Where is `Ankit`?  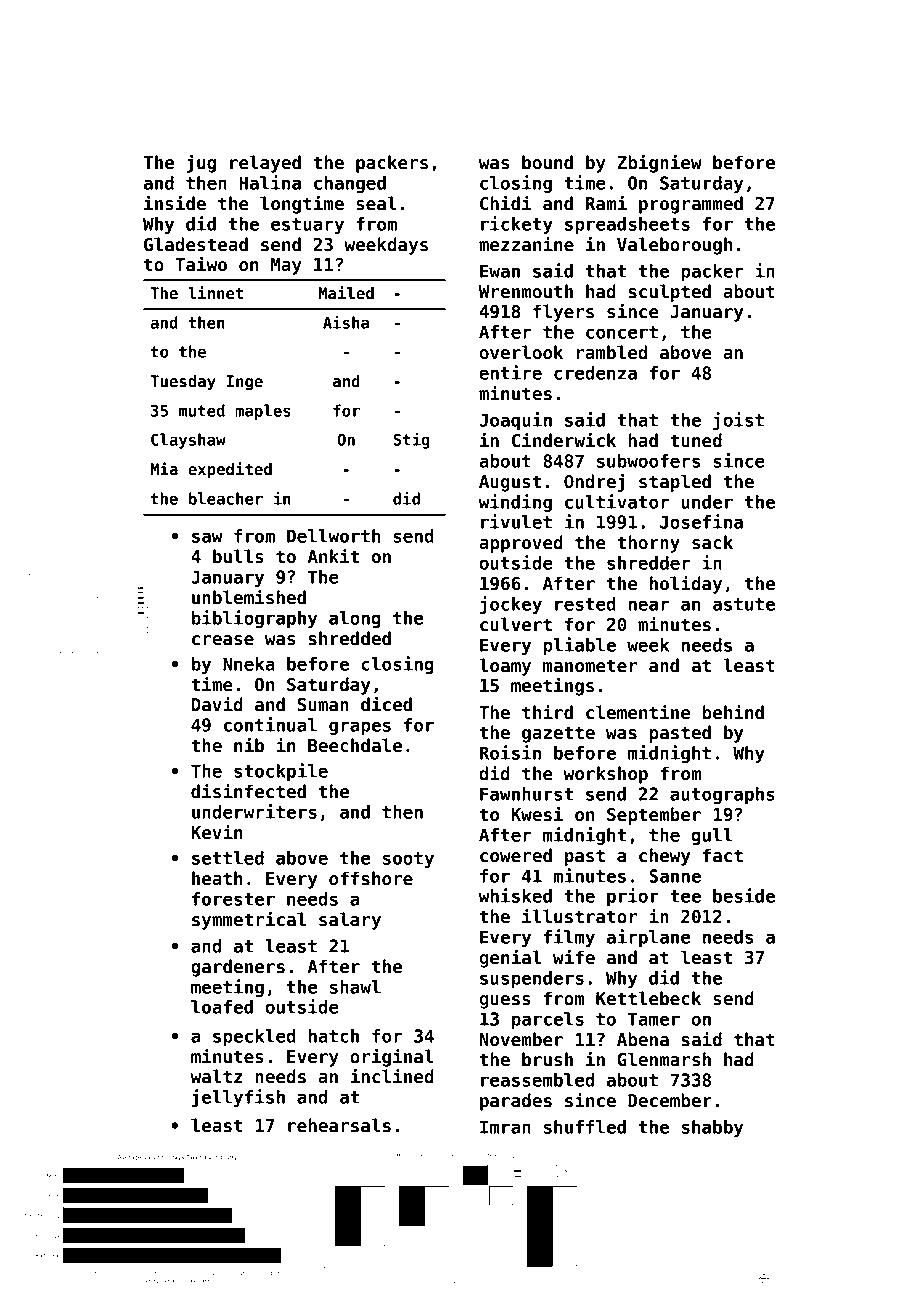
Ankit is located at coordinates (333, 555).
